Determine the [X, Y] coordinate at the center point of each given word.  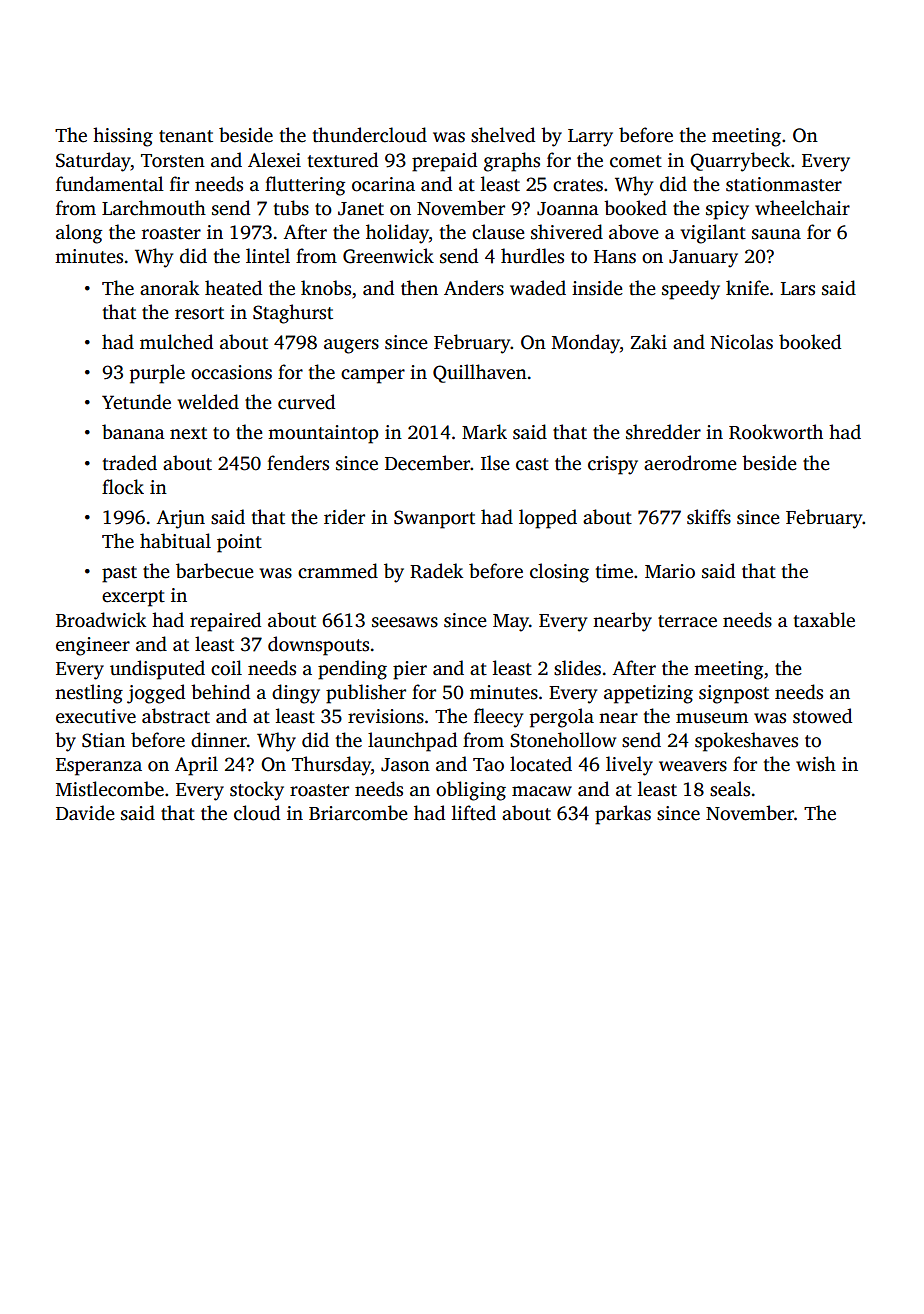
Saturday [93, 162]
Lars [798, 289]
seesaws [405, 622]
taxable [824, 620]
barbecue [215, 571]
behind [220, 692]
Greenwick [388, 256]
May [511, 623]
